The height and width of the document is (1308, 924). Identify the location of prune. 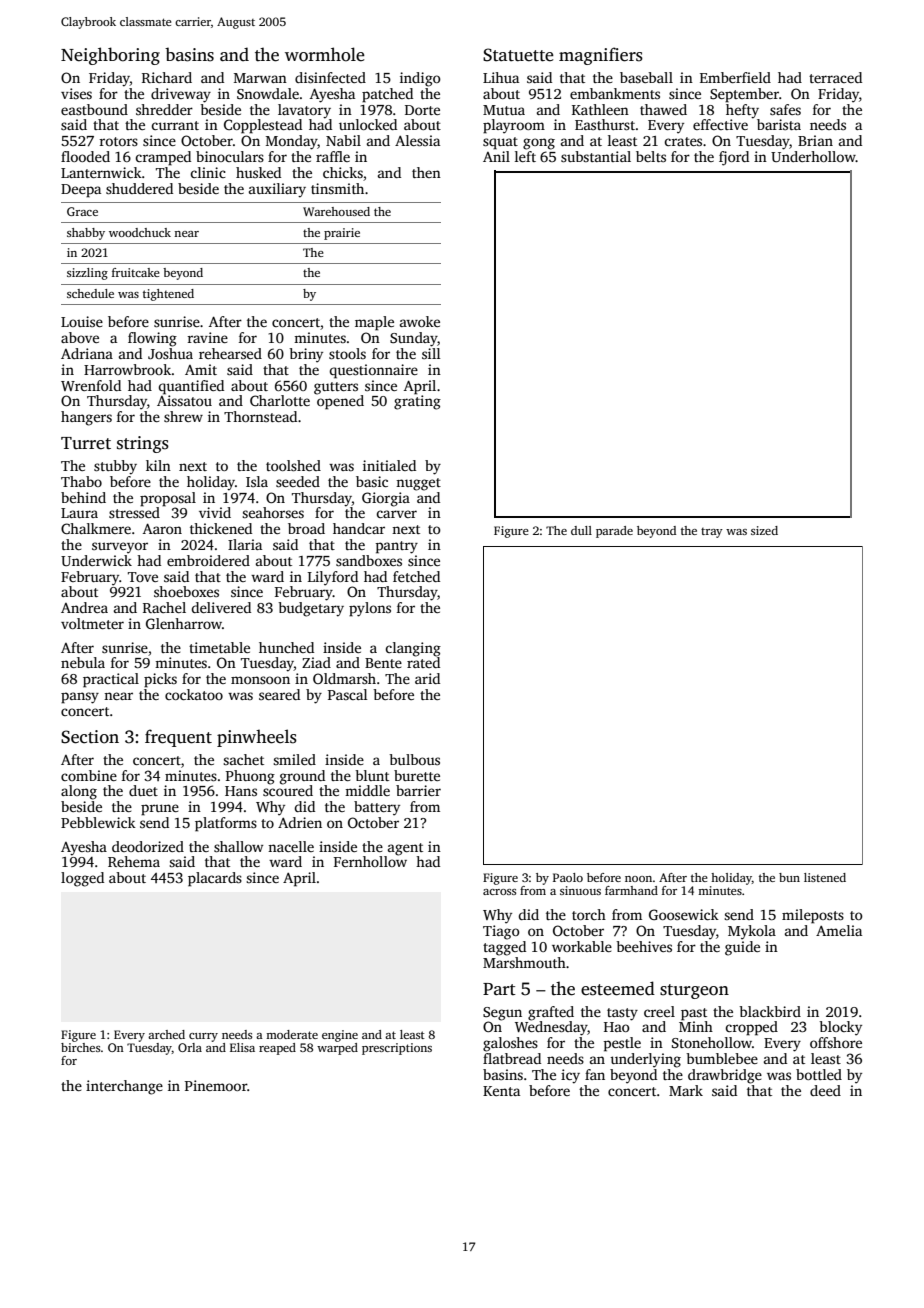
(160, 810).
